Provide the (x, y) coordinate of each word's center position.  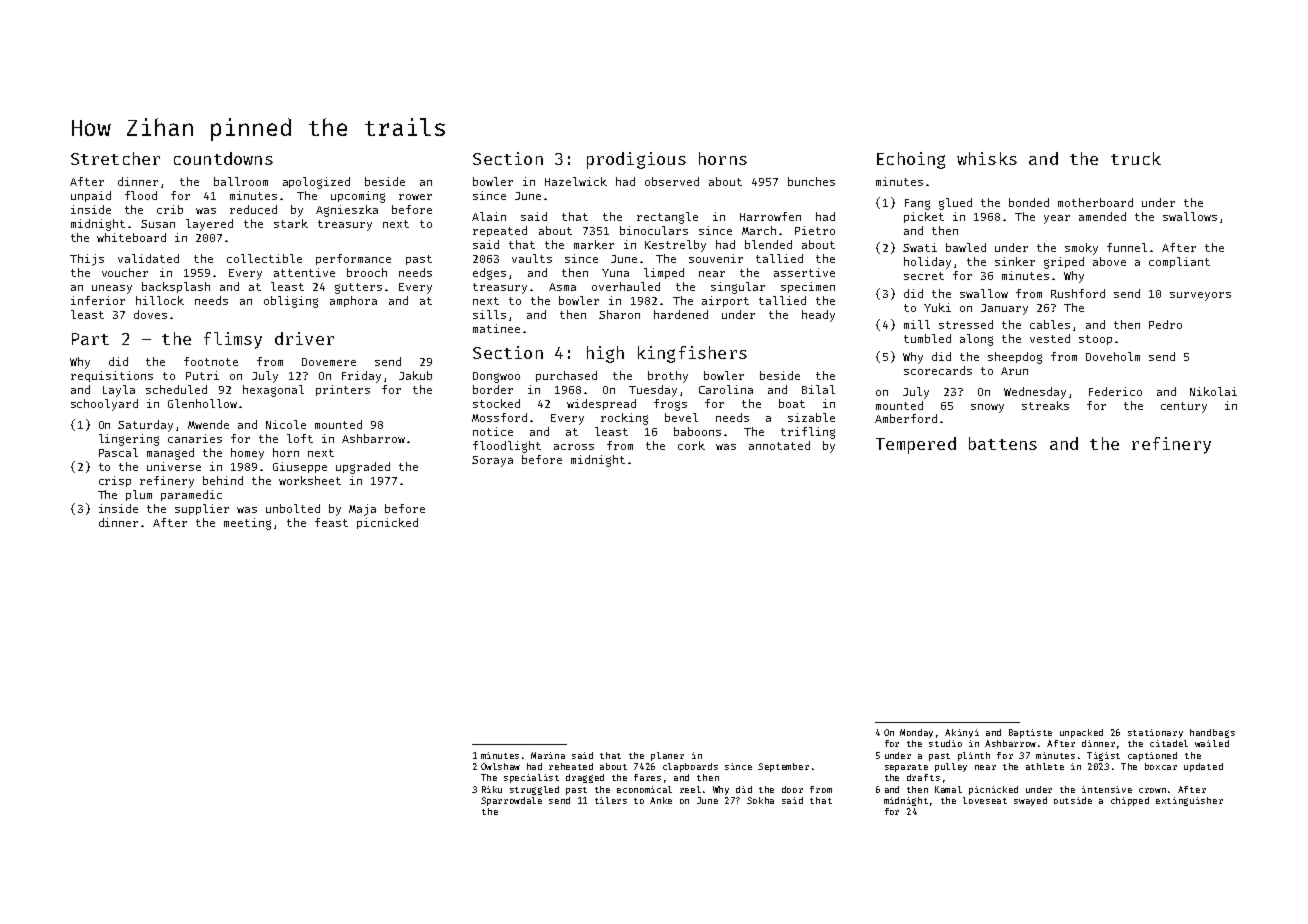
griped (1064, 263)
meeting (247, 524)
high (605, 354)
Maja (362, 510)
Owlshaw (500, 766)
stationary (1155, 733)
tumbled (927, 338)
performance (353, 259)
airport (725, 301)
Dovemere (329, 362)
